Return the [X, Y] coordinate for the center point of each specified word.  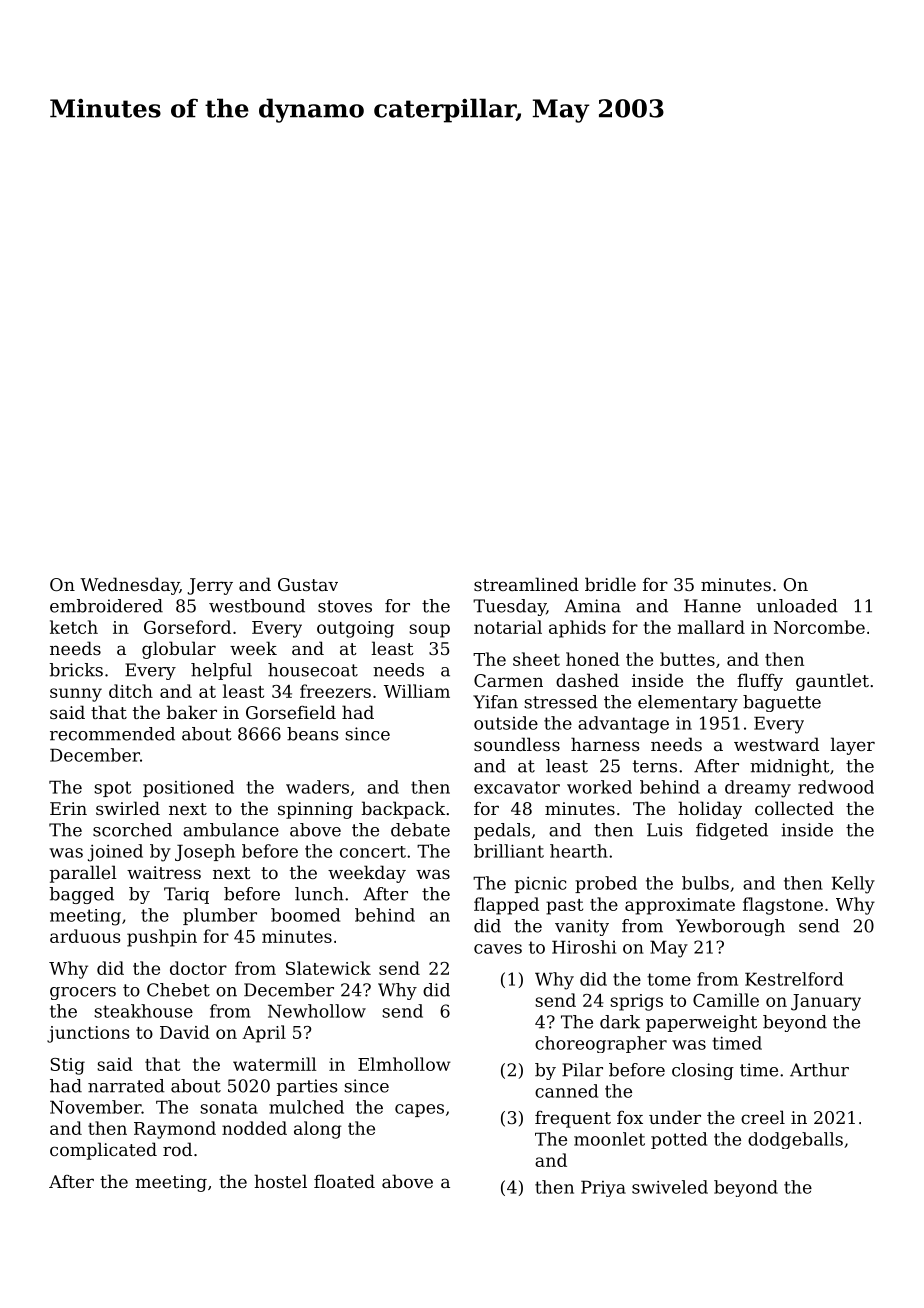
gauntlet [832, 682]
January [826, 1002]
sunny [76, 695]
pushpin [162, 938]
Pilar [582, 1070]
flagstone [783, 906]
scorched [132, 830]
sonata [229, 1107]
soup [429, 631]
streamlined [526, 584]
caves [498, 949]
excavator [517, 787]
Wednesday [130, 586]
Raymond [175, 1130]
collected [794, 808]
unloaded [797, 606]
